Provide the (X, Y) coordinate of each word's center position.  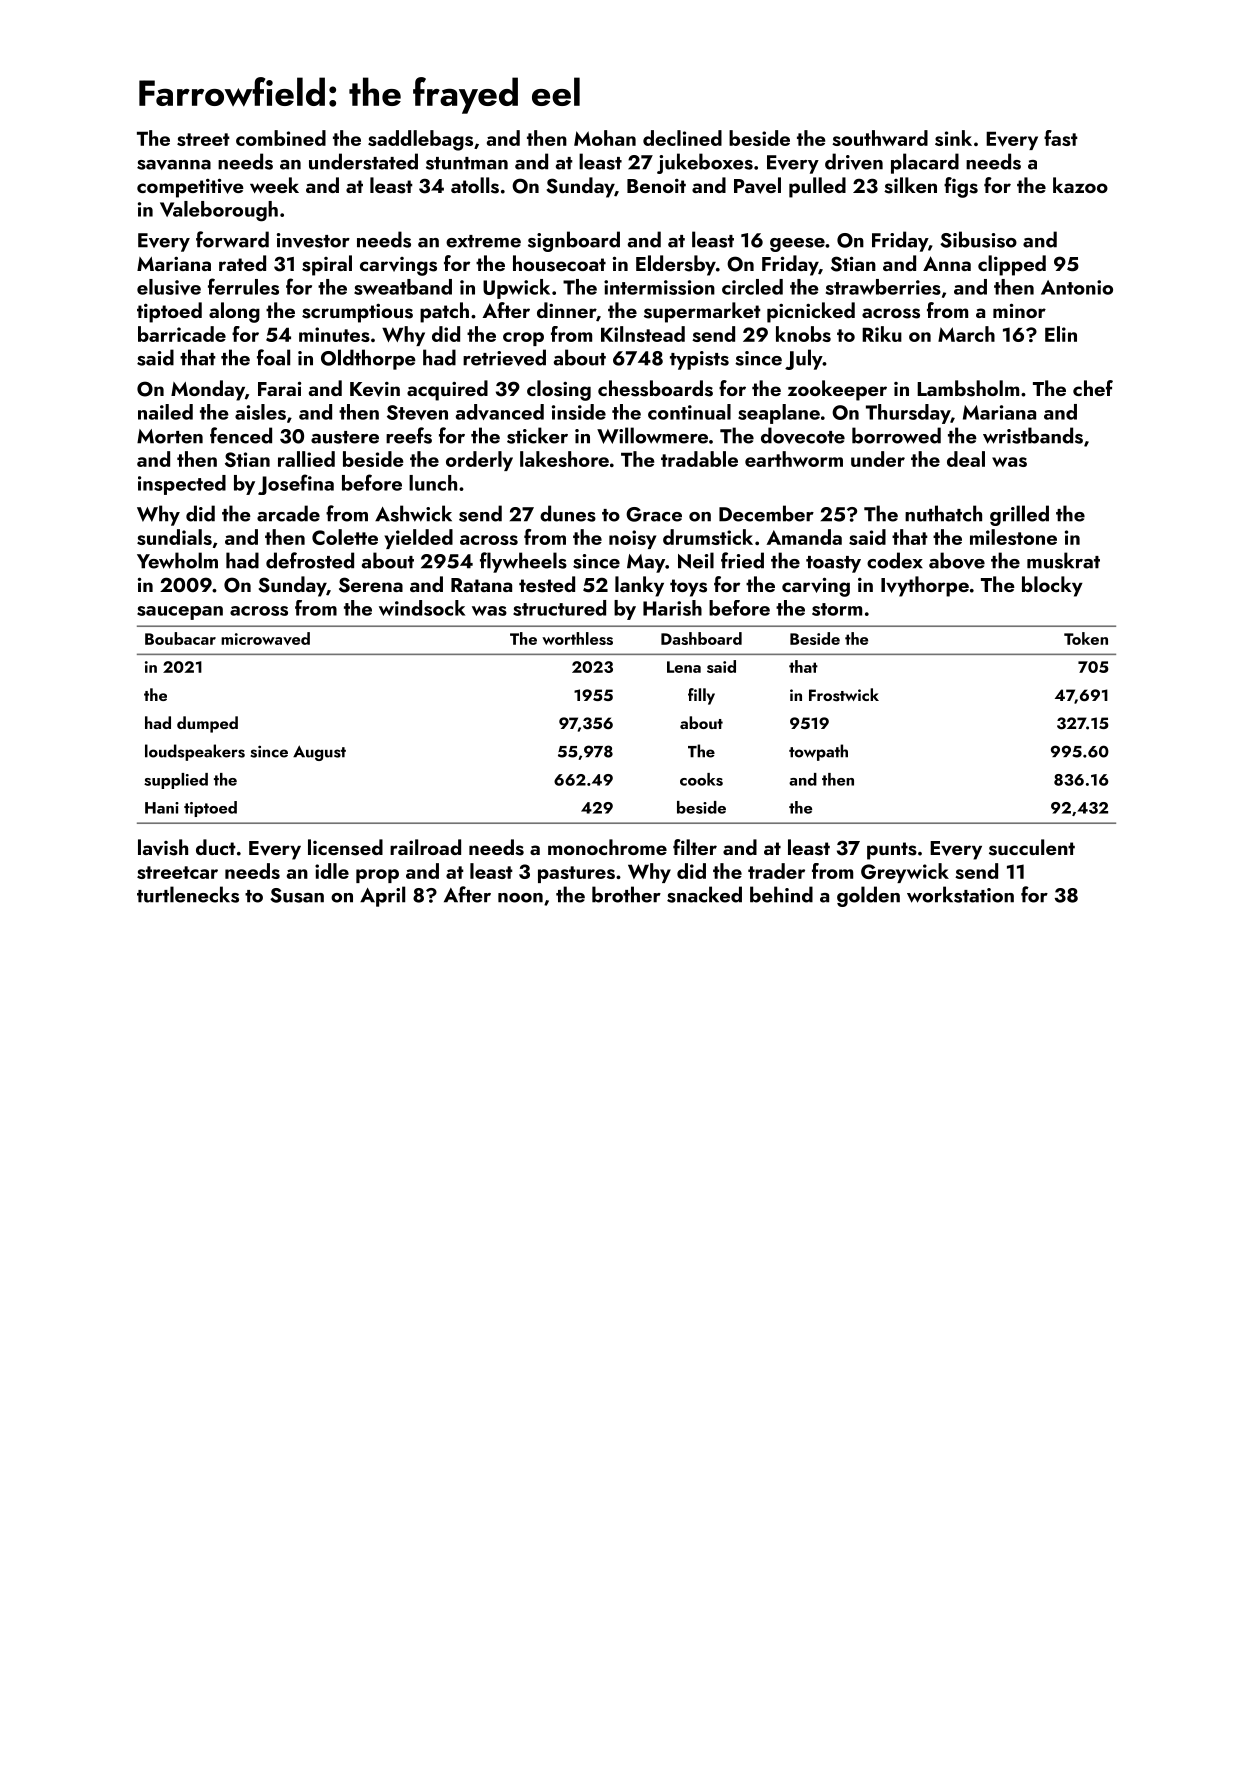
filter (695, 847)
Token (1086, 638)
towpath (818, 752)
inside (579, 412)
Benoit (656, 186)
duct (216, 847)
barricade (182, 334)
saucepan (180, 613)
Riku (882, 334)
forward (232, 239)
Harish (672, 608)
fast (1061, 138)
